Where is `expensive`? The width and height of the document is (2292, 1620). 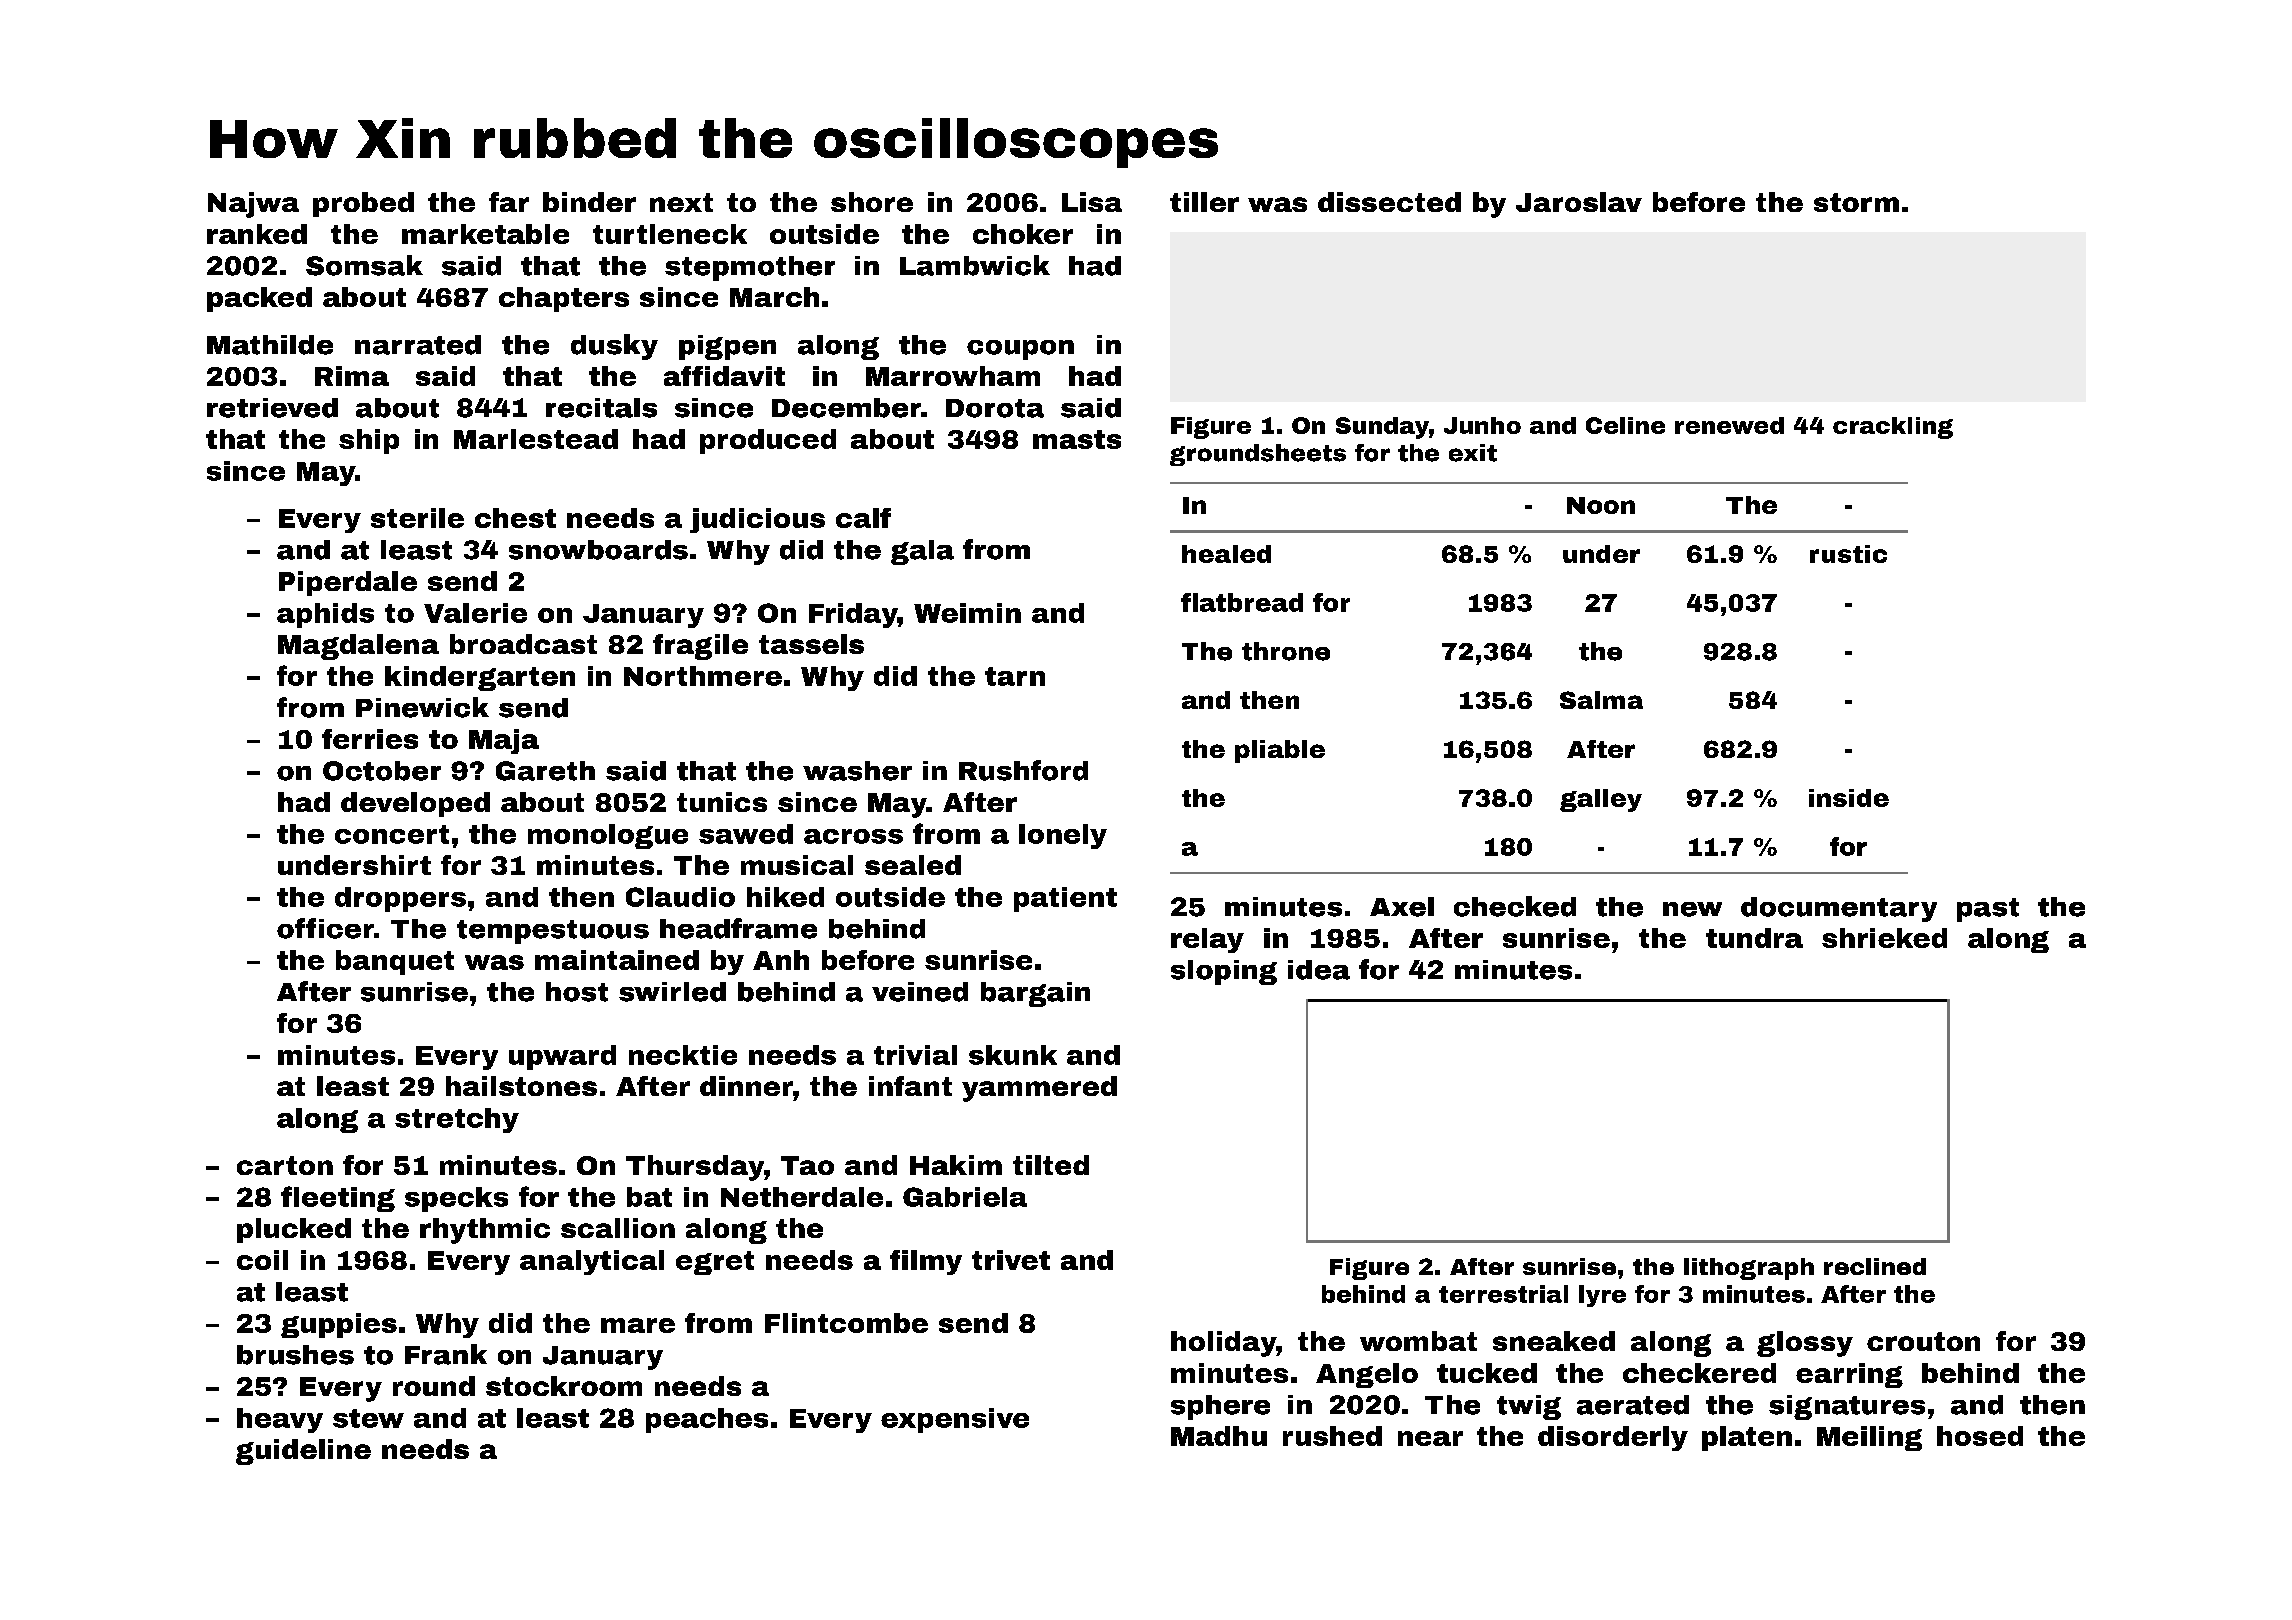
expensive is located at coordinates (955, 1420).
